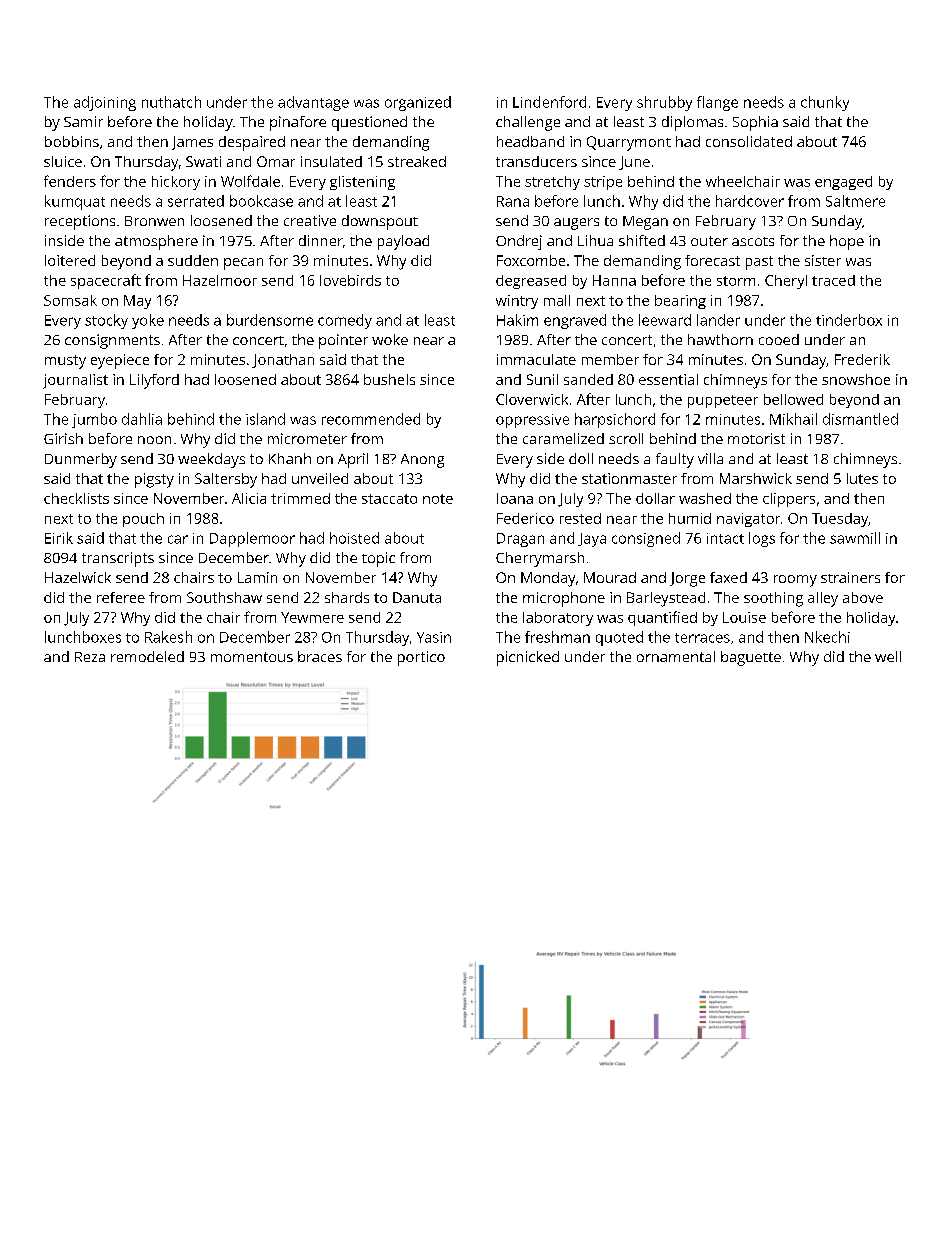  I want to click on bushels, so click(389, 379).
